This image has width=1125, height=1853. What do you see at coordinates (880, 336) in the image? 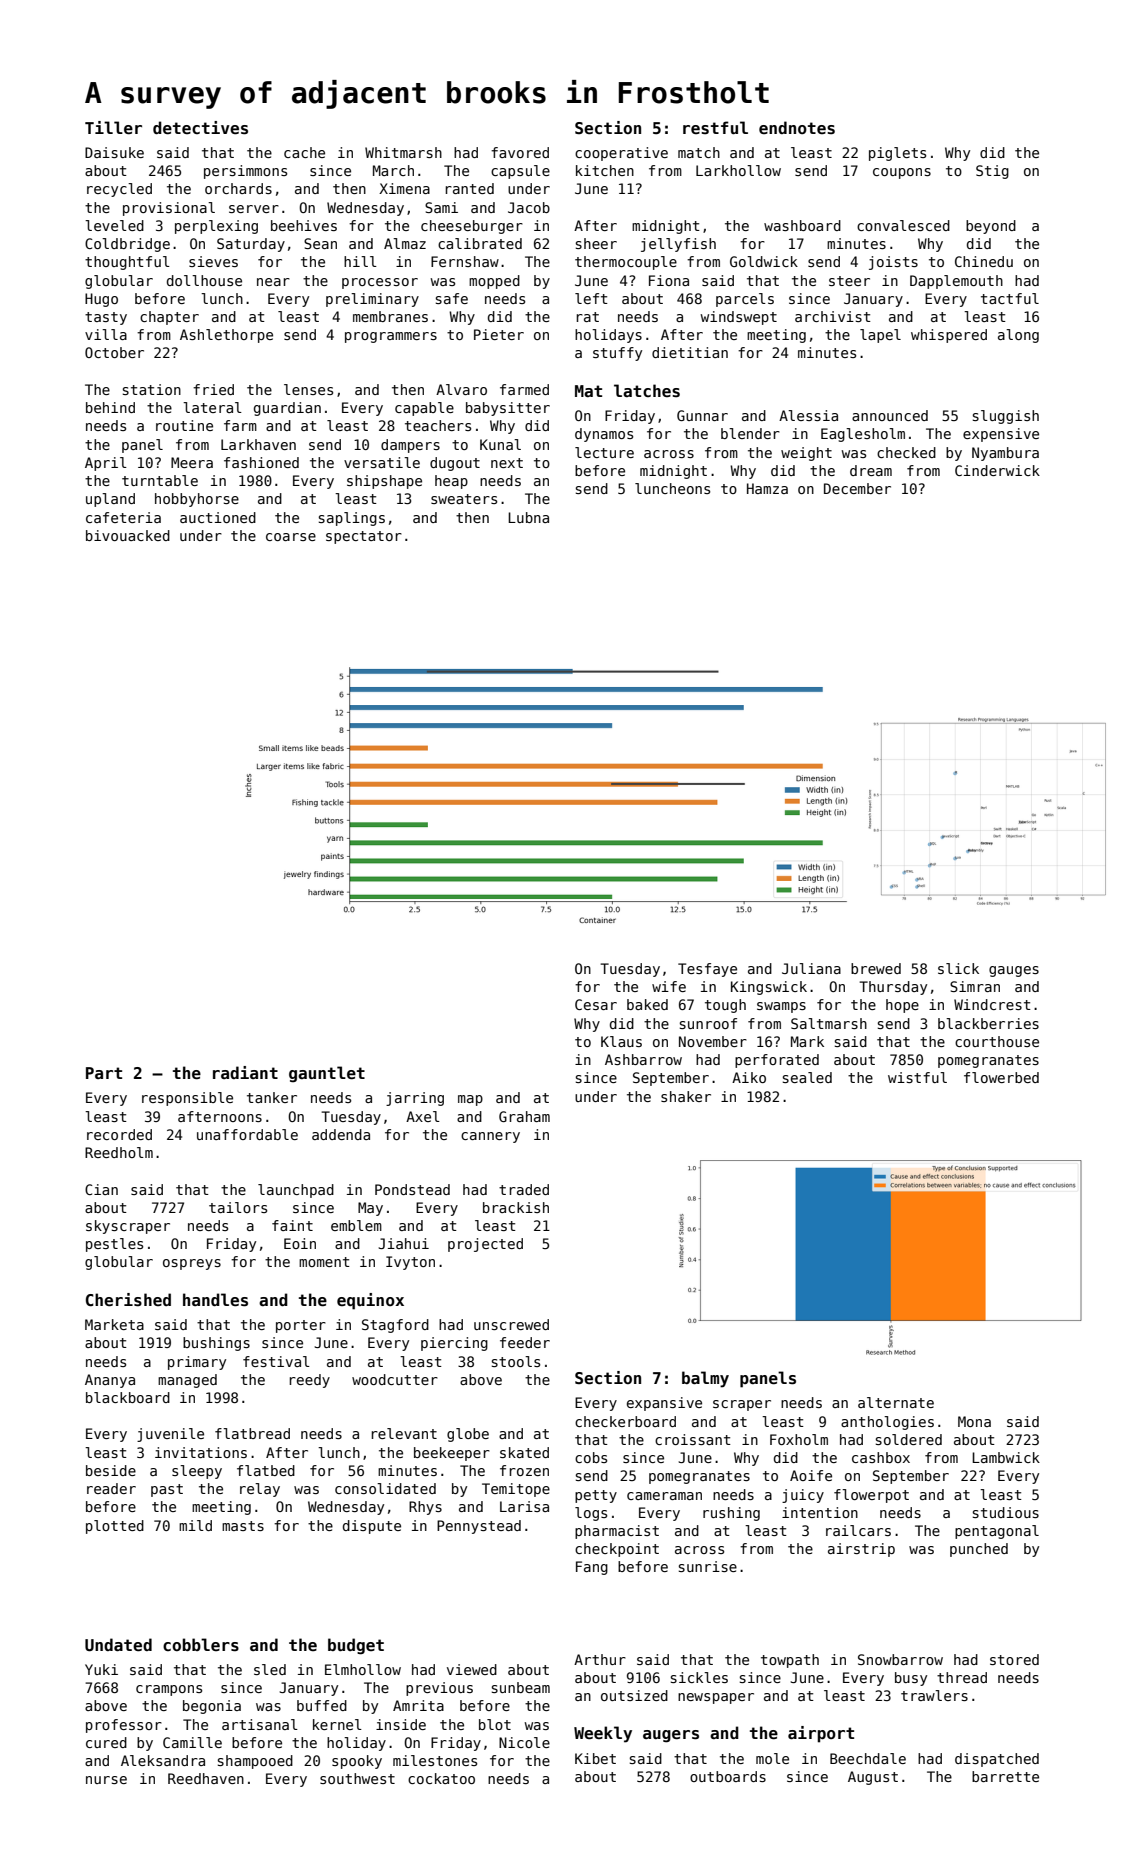
I see `lapel` at bounding box center [880, 336].
